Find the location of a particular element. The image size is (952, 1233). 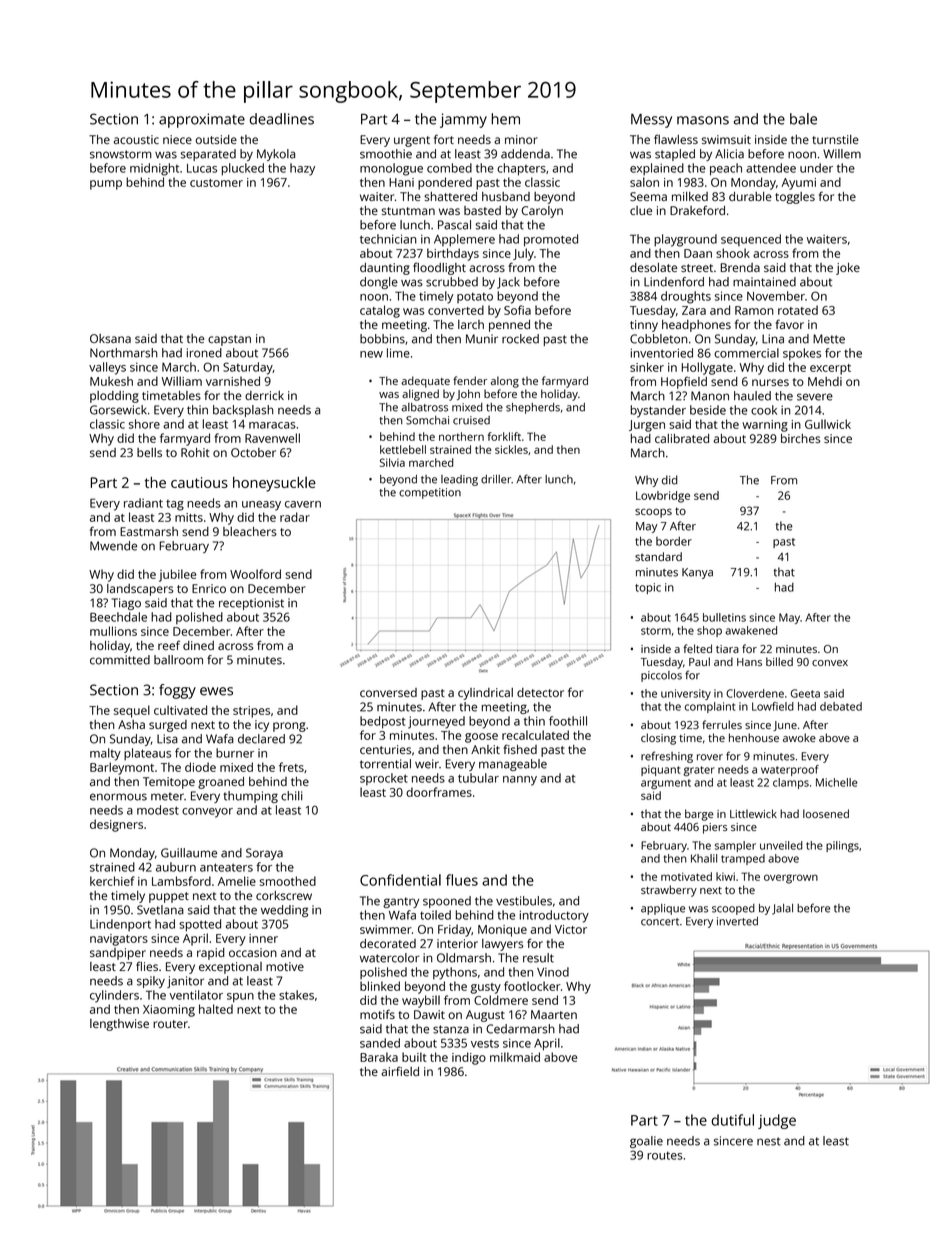

Jalal is located at coordinates (782, 909).
